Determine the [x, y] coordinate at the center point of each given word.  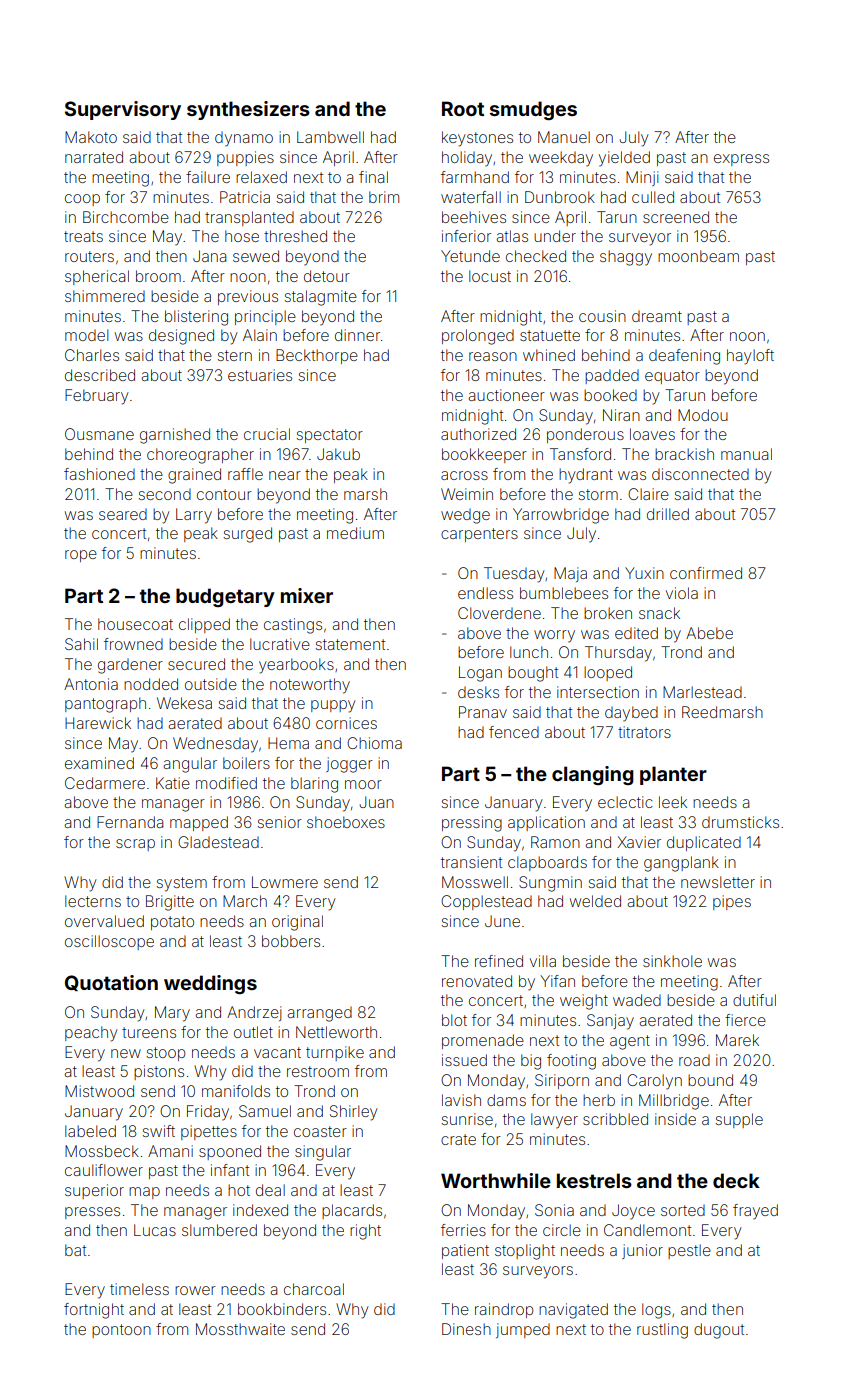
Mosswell [475, 882]
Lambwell [330, 137]
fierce [745, 1020]
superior [94, 1191]
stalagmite [321, 298]
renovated [477, 981]
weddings [210, 984]
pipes [732, 902]
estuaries [260, 375]
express [741, 160]
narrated [94, 157]
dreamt [657, 316]
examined [99, 763]
